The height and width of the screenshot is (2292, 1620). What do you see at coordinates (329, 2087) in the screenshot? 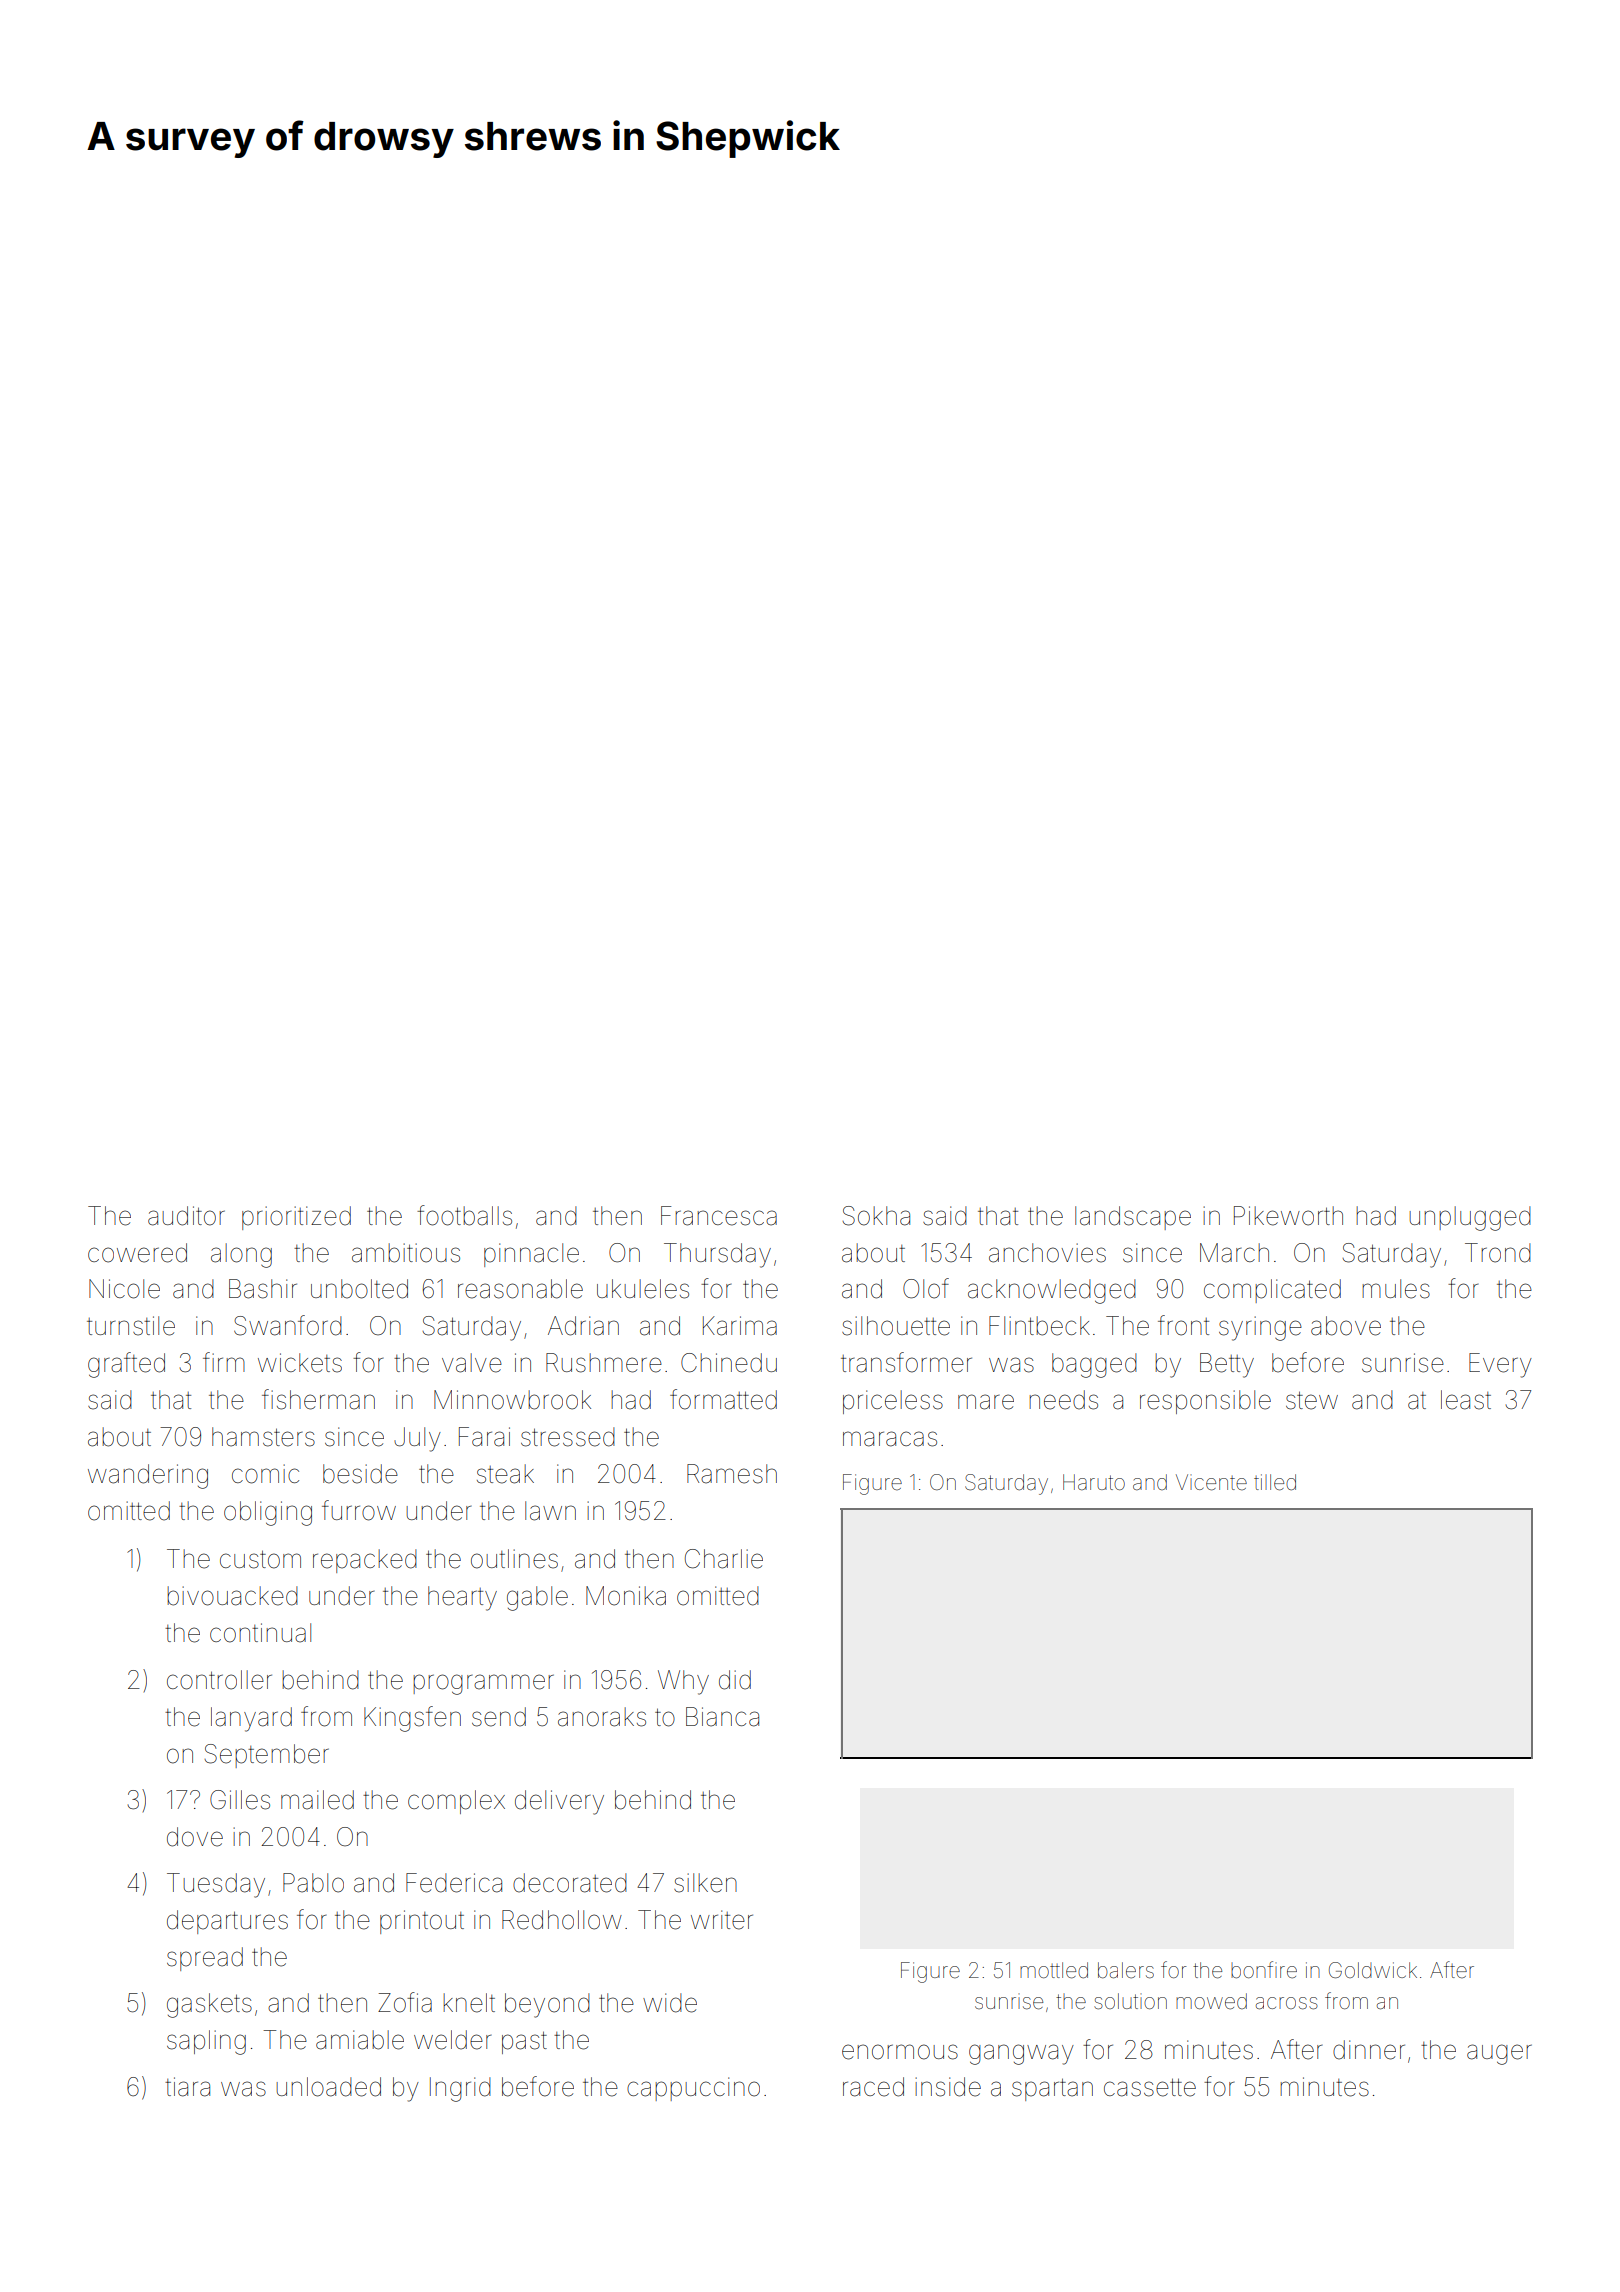
I see `unloaded` at bounding box center [329, 2087].
